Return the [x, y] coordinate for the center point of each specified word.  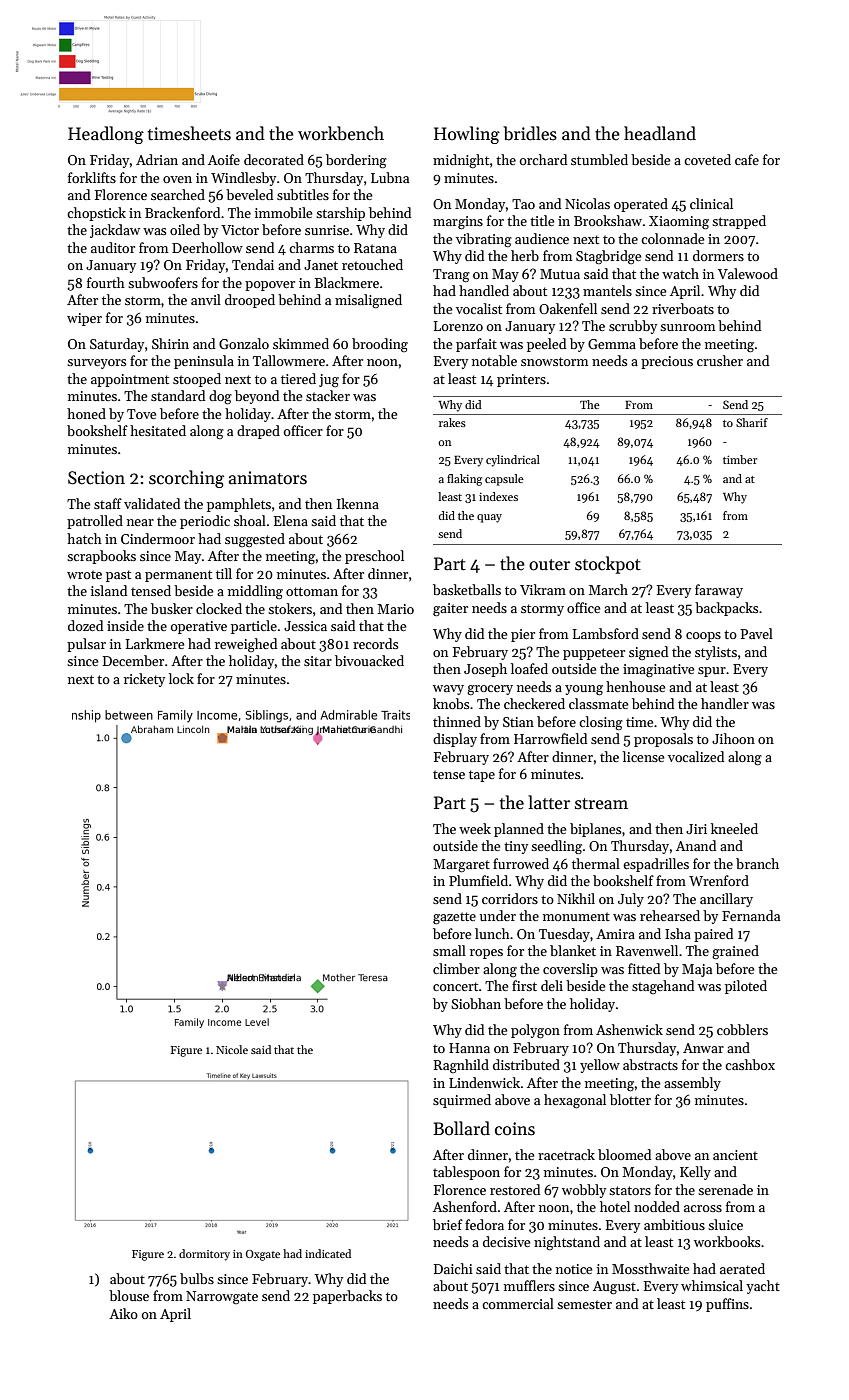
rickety [144, 680]
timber [740, 459]
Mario [395, 609]
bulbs [197, 1278]
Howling [467, 135]
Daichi [453, 1268]
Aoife [224, 159]
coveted [707, 159]
